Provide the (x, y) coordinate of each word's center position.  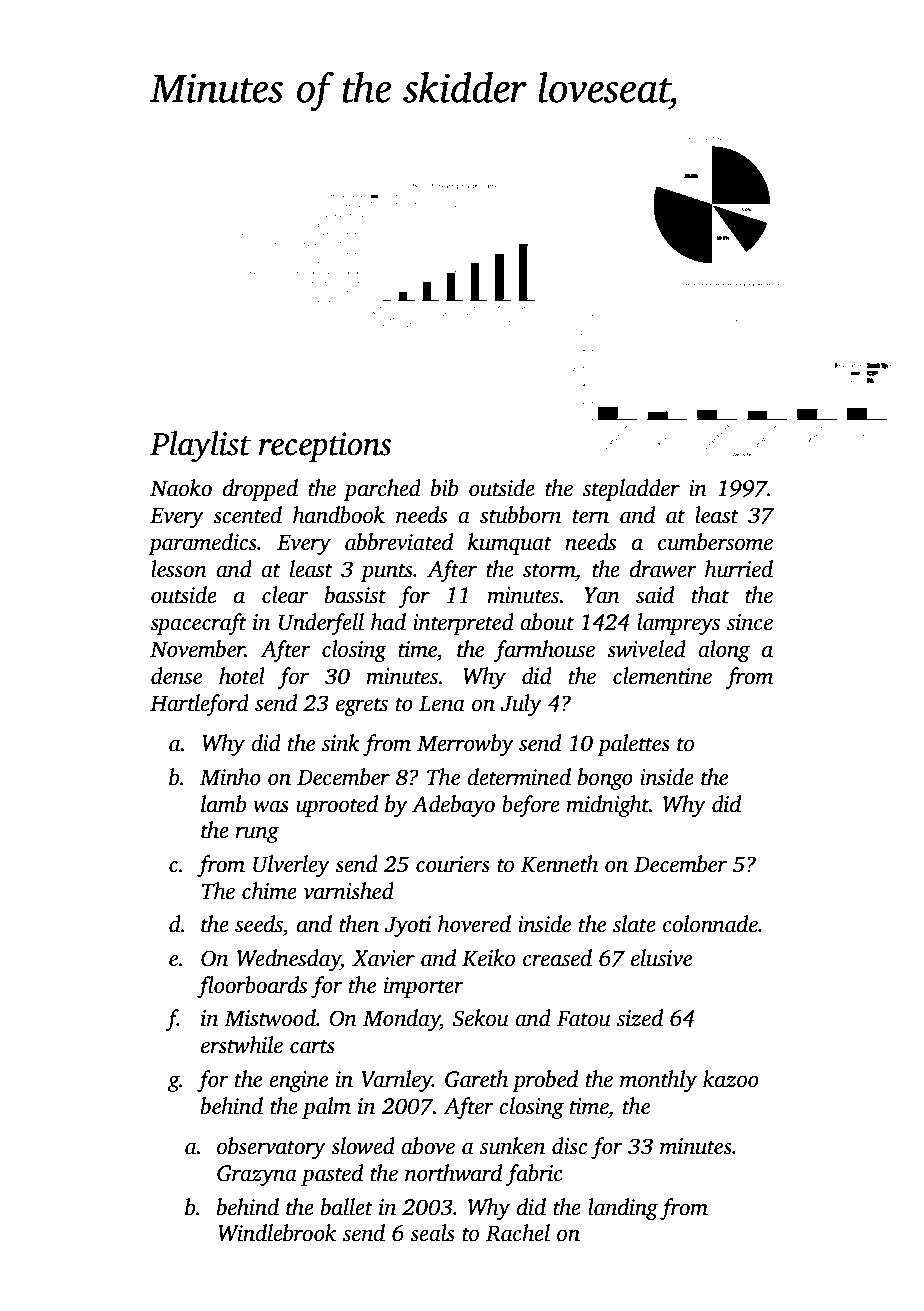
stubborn (520, 515)
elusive (661, 958)
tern (591, 517)
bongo (605, 779)
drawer (663, 569)
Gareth (476, 1079)
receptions (325, 447)
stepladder (631, 490)
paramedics (202, 544)
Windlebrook (277, 1233)
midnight (607, 806)
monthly (658, 1081)
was (271, 806)
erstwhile (242, 1045)
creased (557, 958)
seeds (259, 924)
